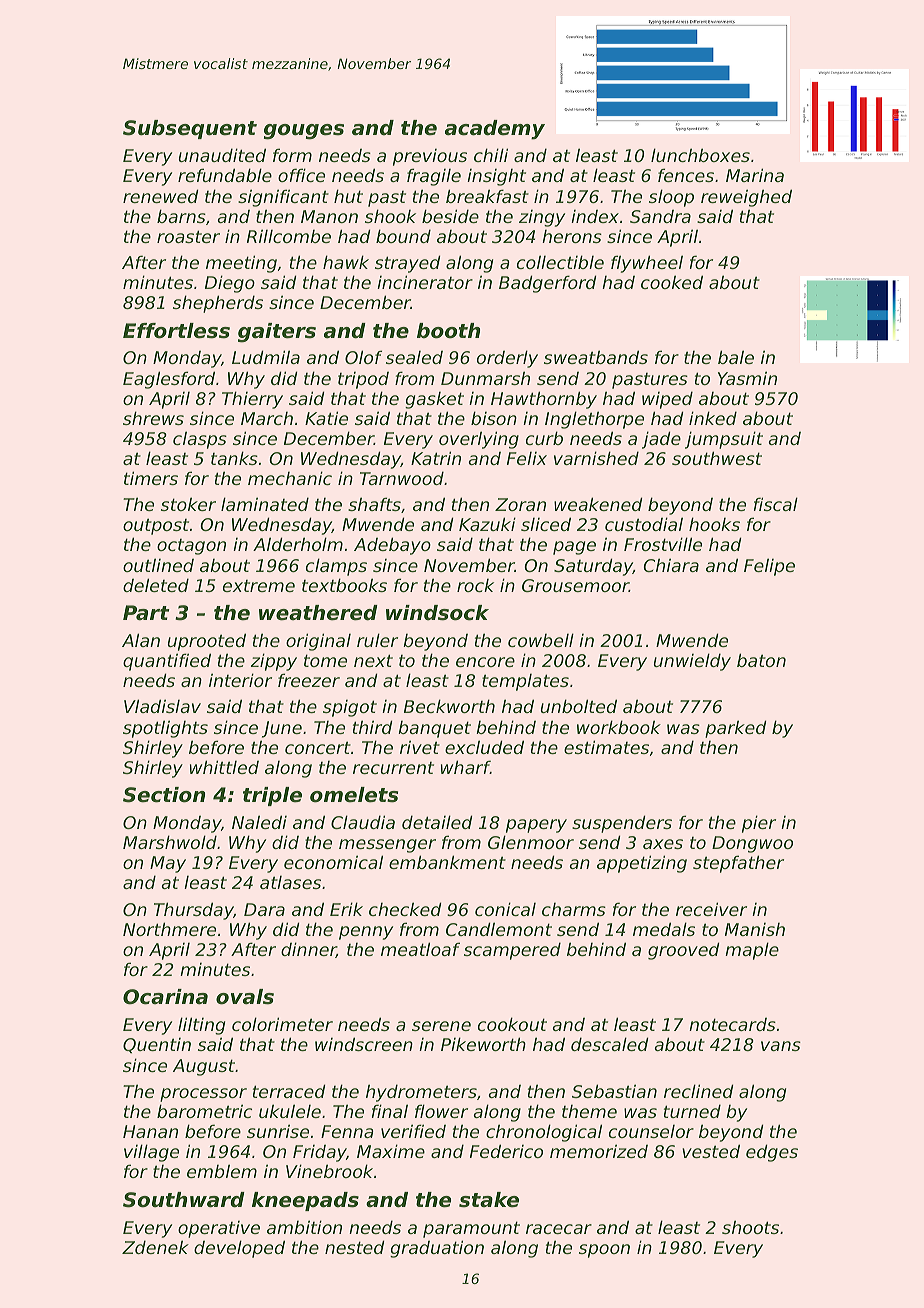 The image size is (924, 1308). What do you see at coordinates (164, 795) in the screenshot?
I see `Section` at bounding box center [164, 795].
